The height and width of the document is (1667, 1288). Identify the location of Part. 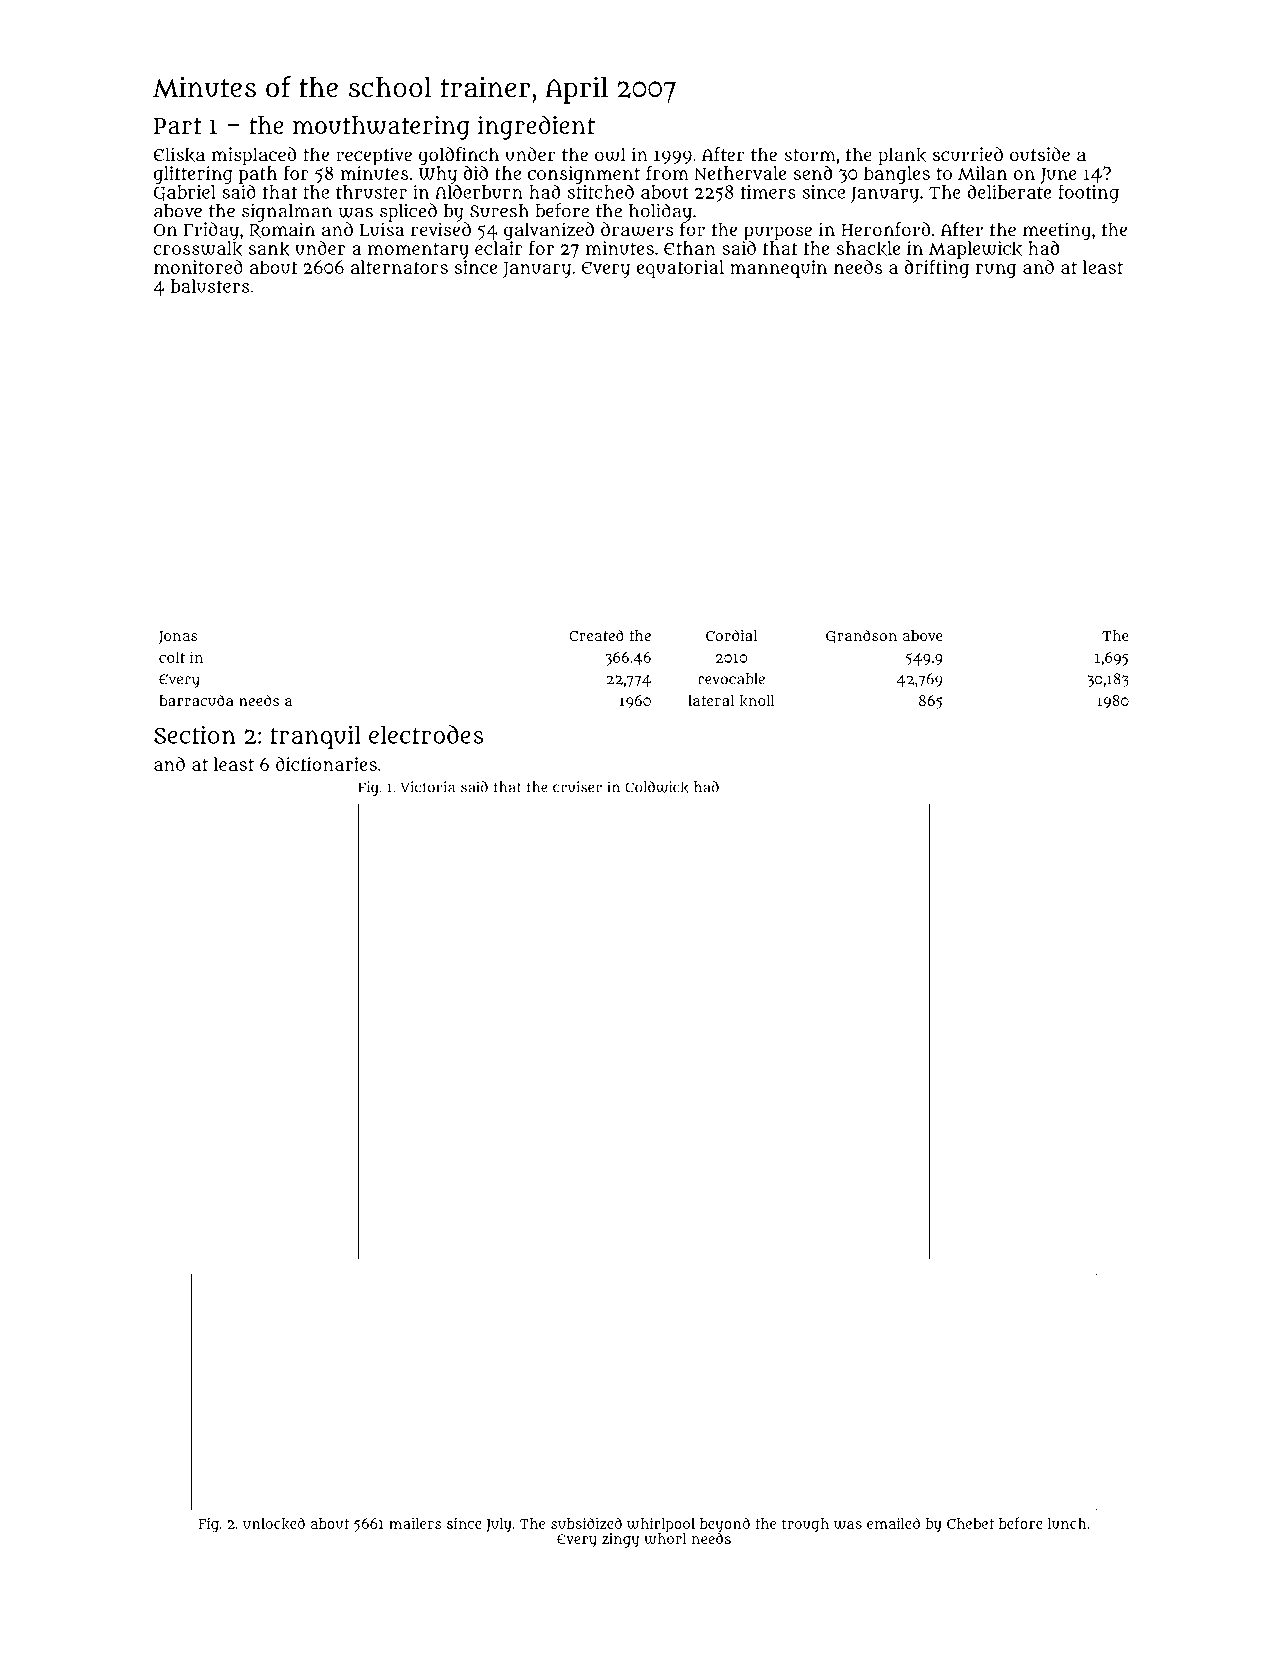
(178, 126).
